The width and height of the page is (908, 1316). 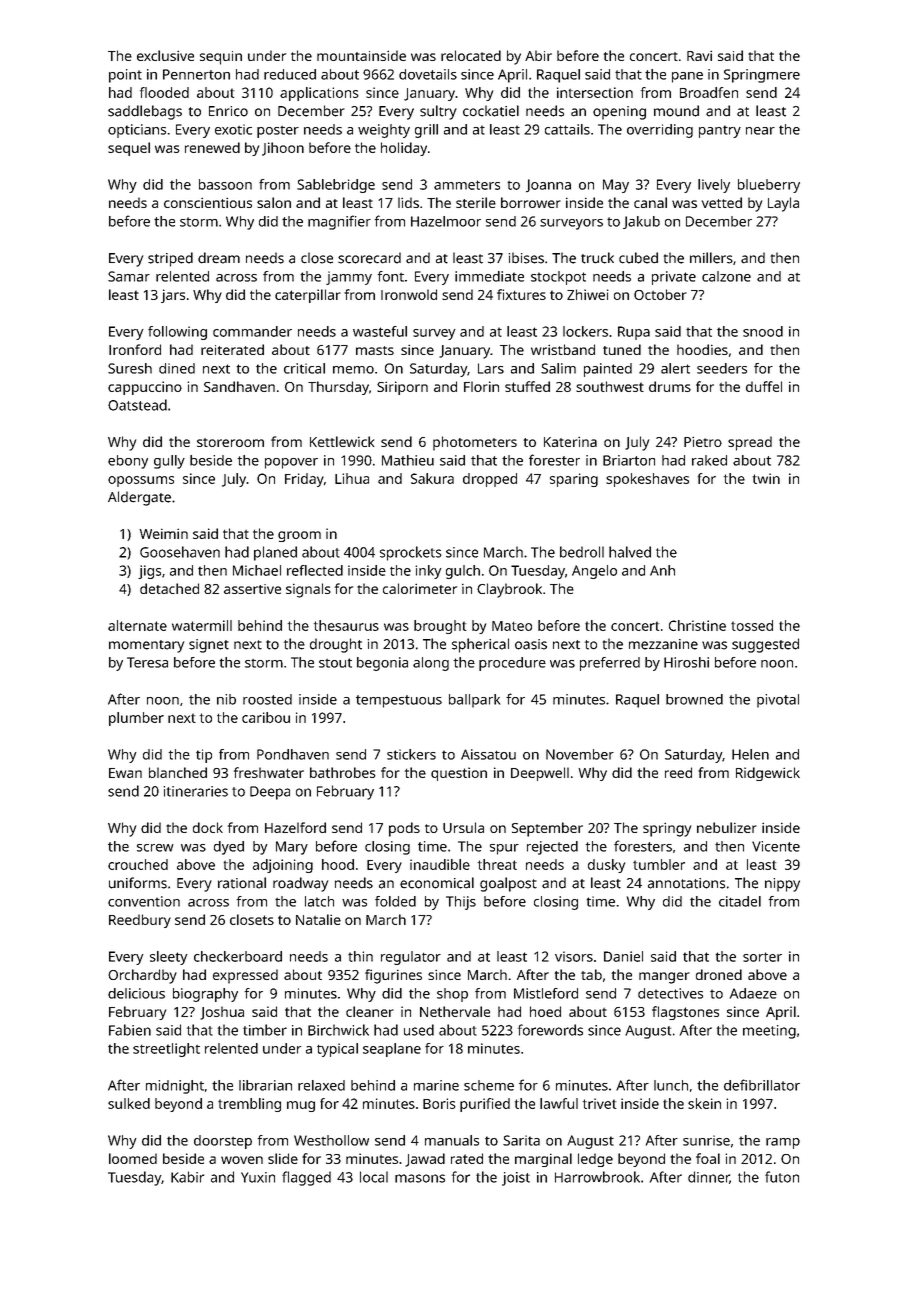 What do you see at coordinates (762, 76) in the page?
I see `Springmere` at bounding box center [762, 76].
